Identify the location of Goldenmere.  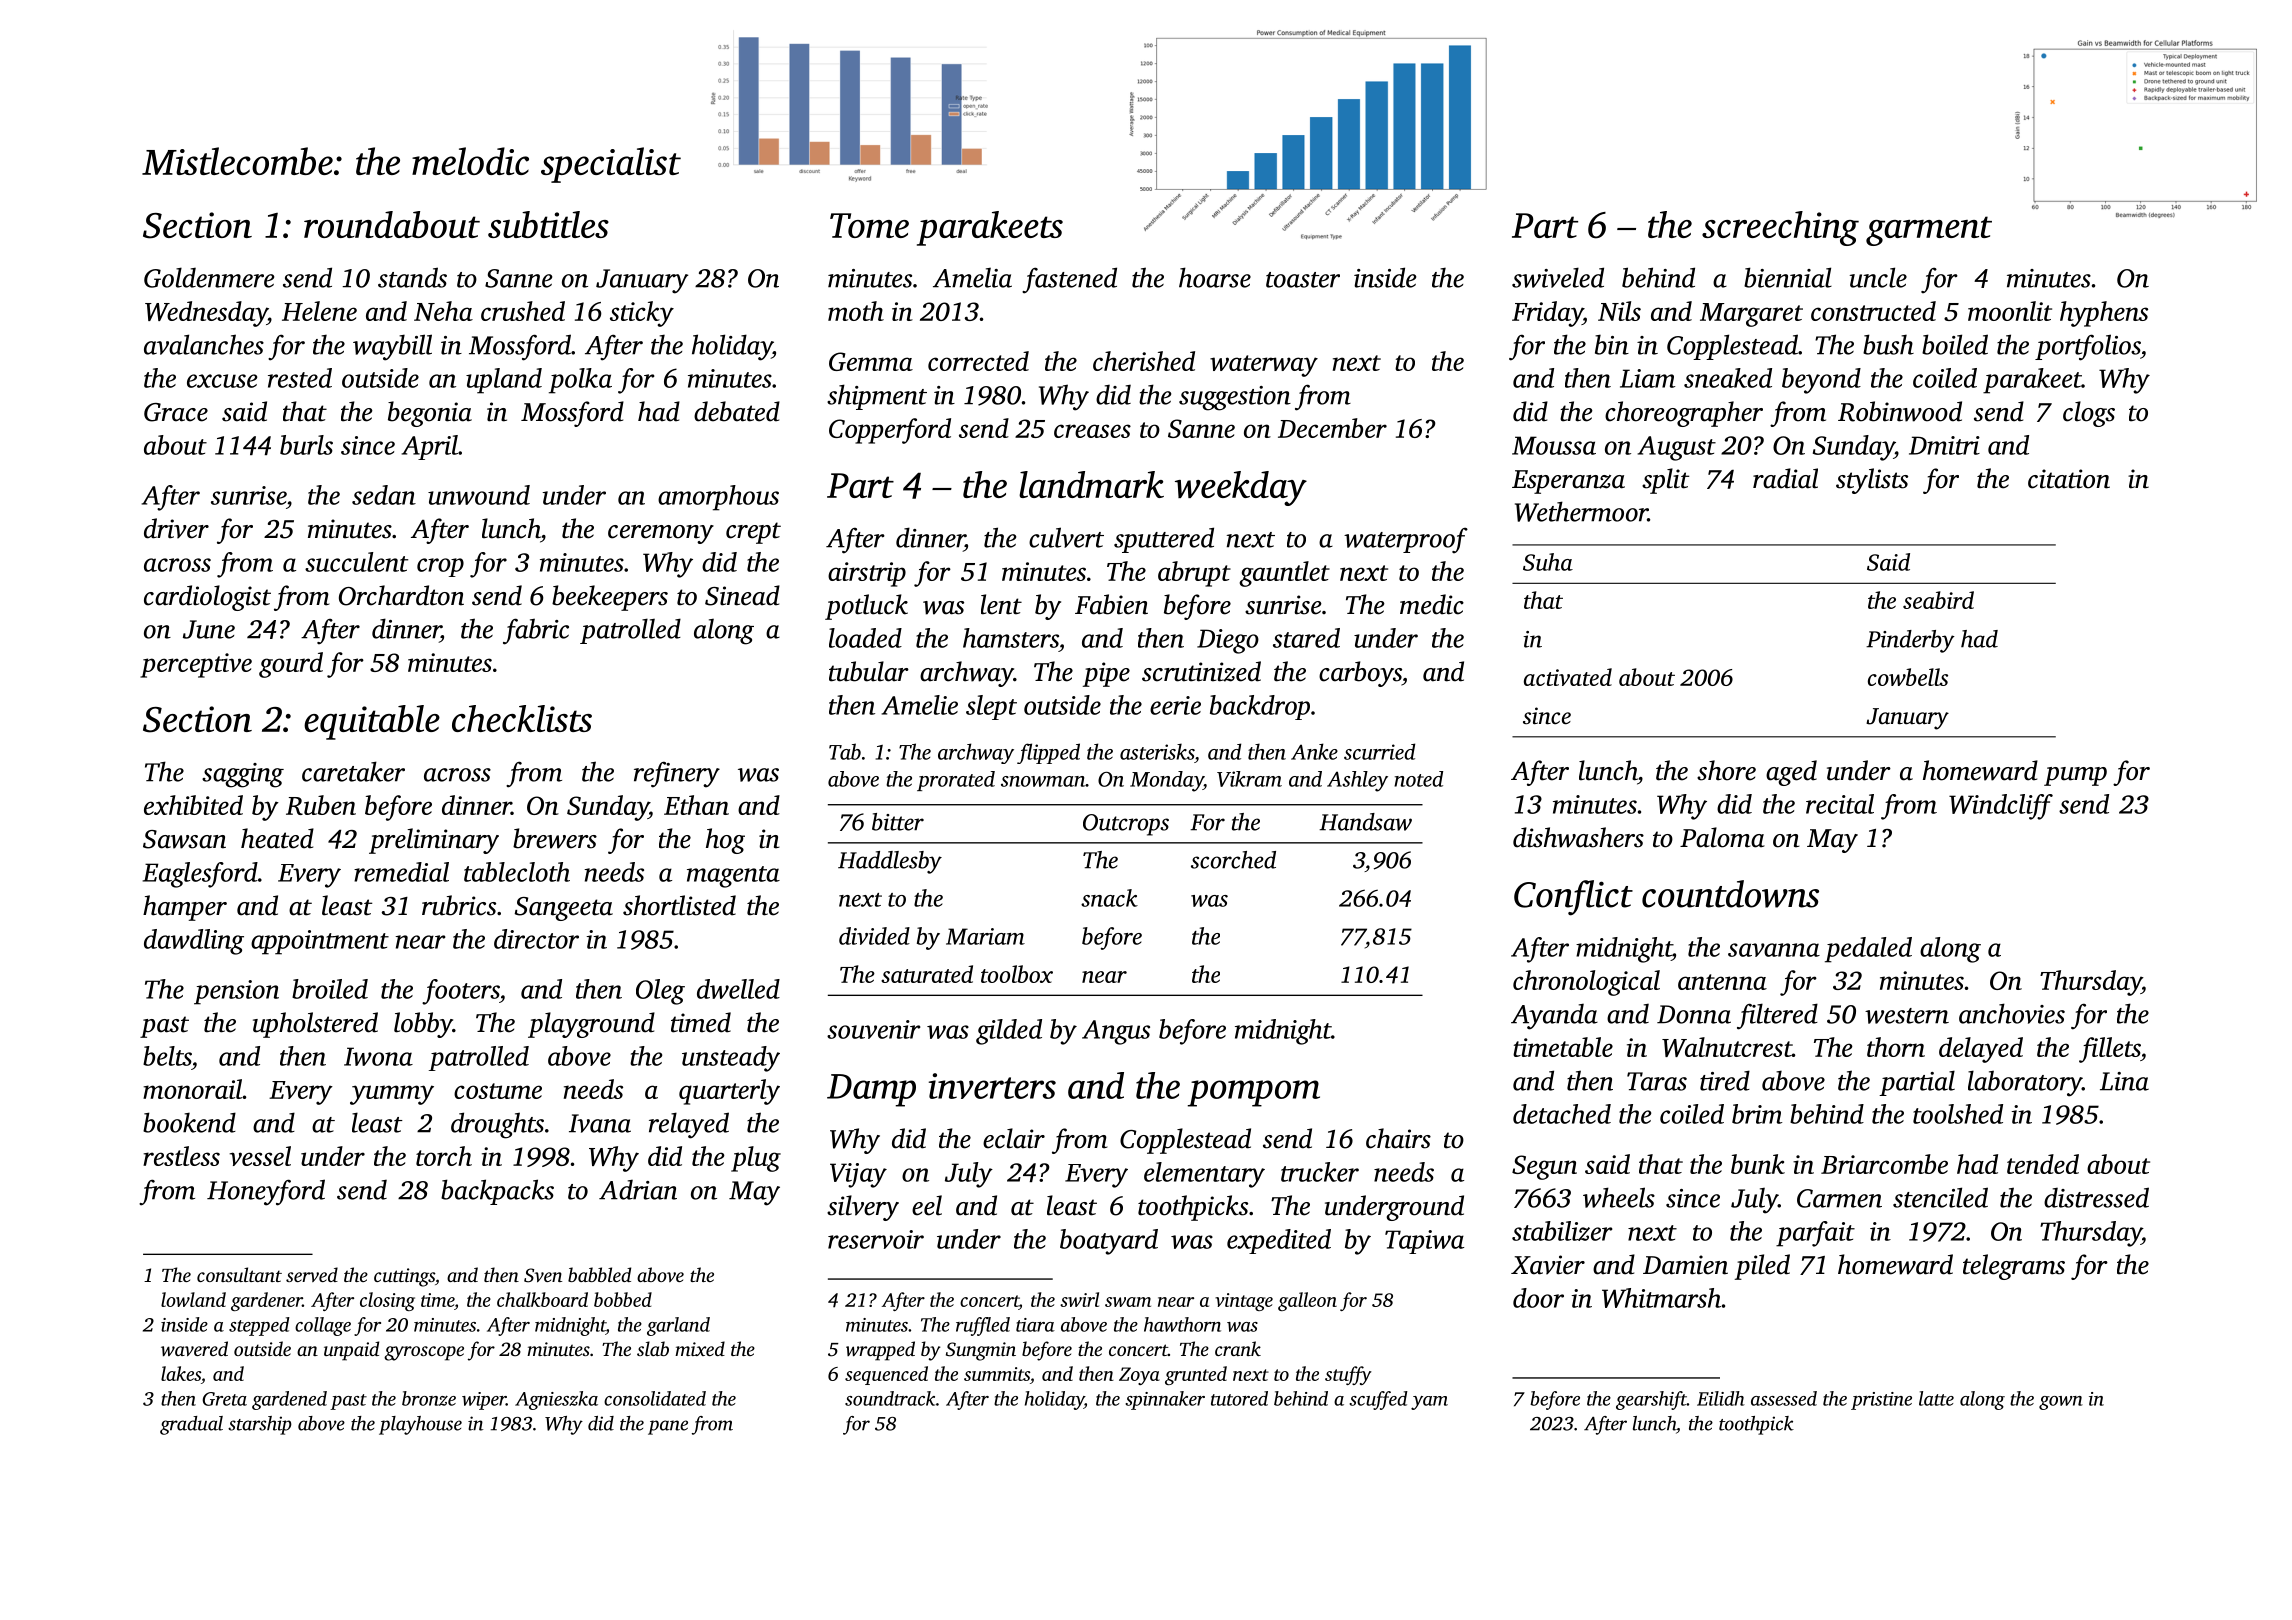
(209, 277).
